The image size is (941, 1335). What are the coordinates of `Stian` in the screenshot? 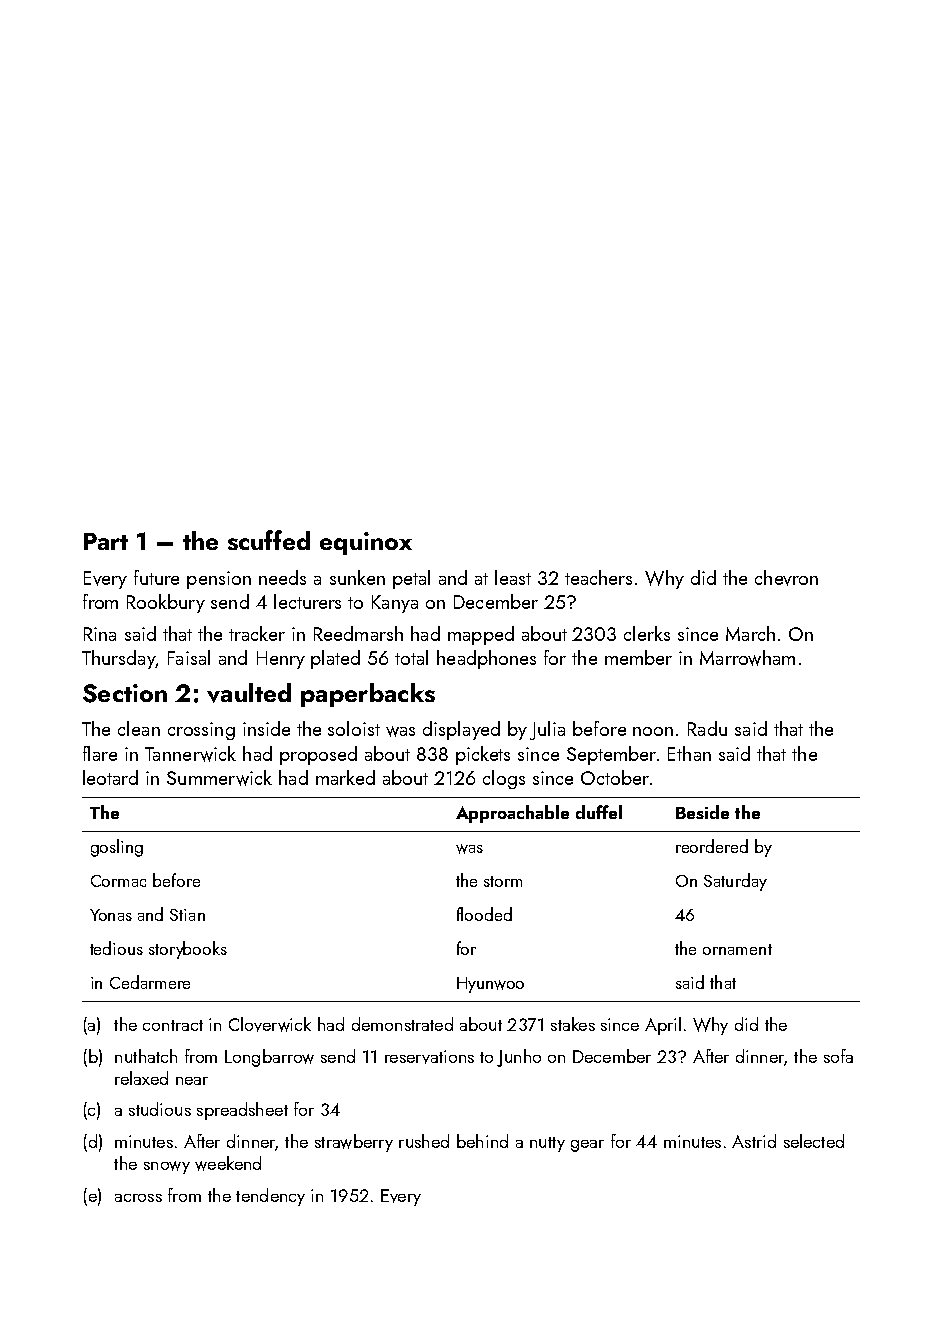 It's located at (187, 915).
